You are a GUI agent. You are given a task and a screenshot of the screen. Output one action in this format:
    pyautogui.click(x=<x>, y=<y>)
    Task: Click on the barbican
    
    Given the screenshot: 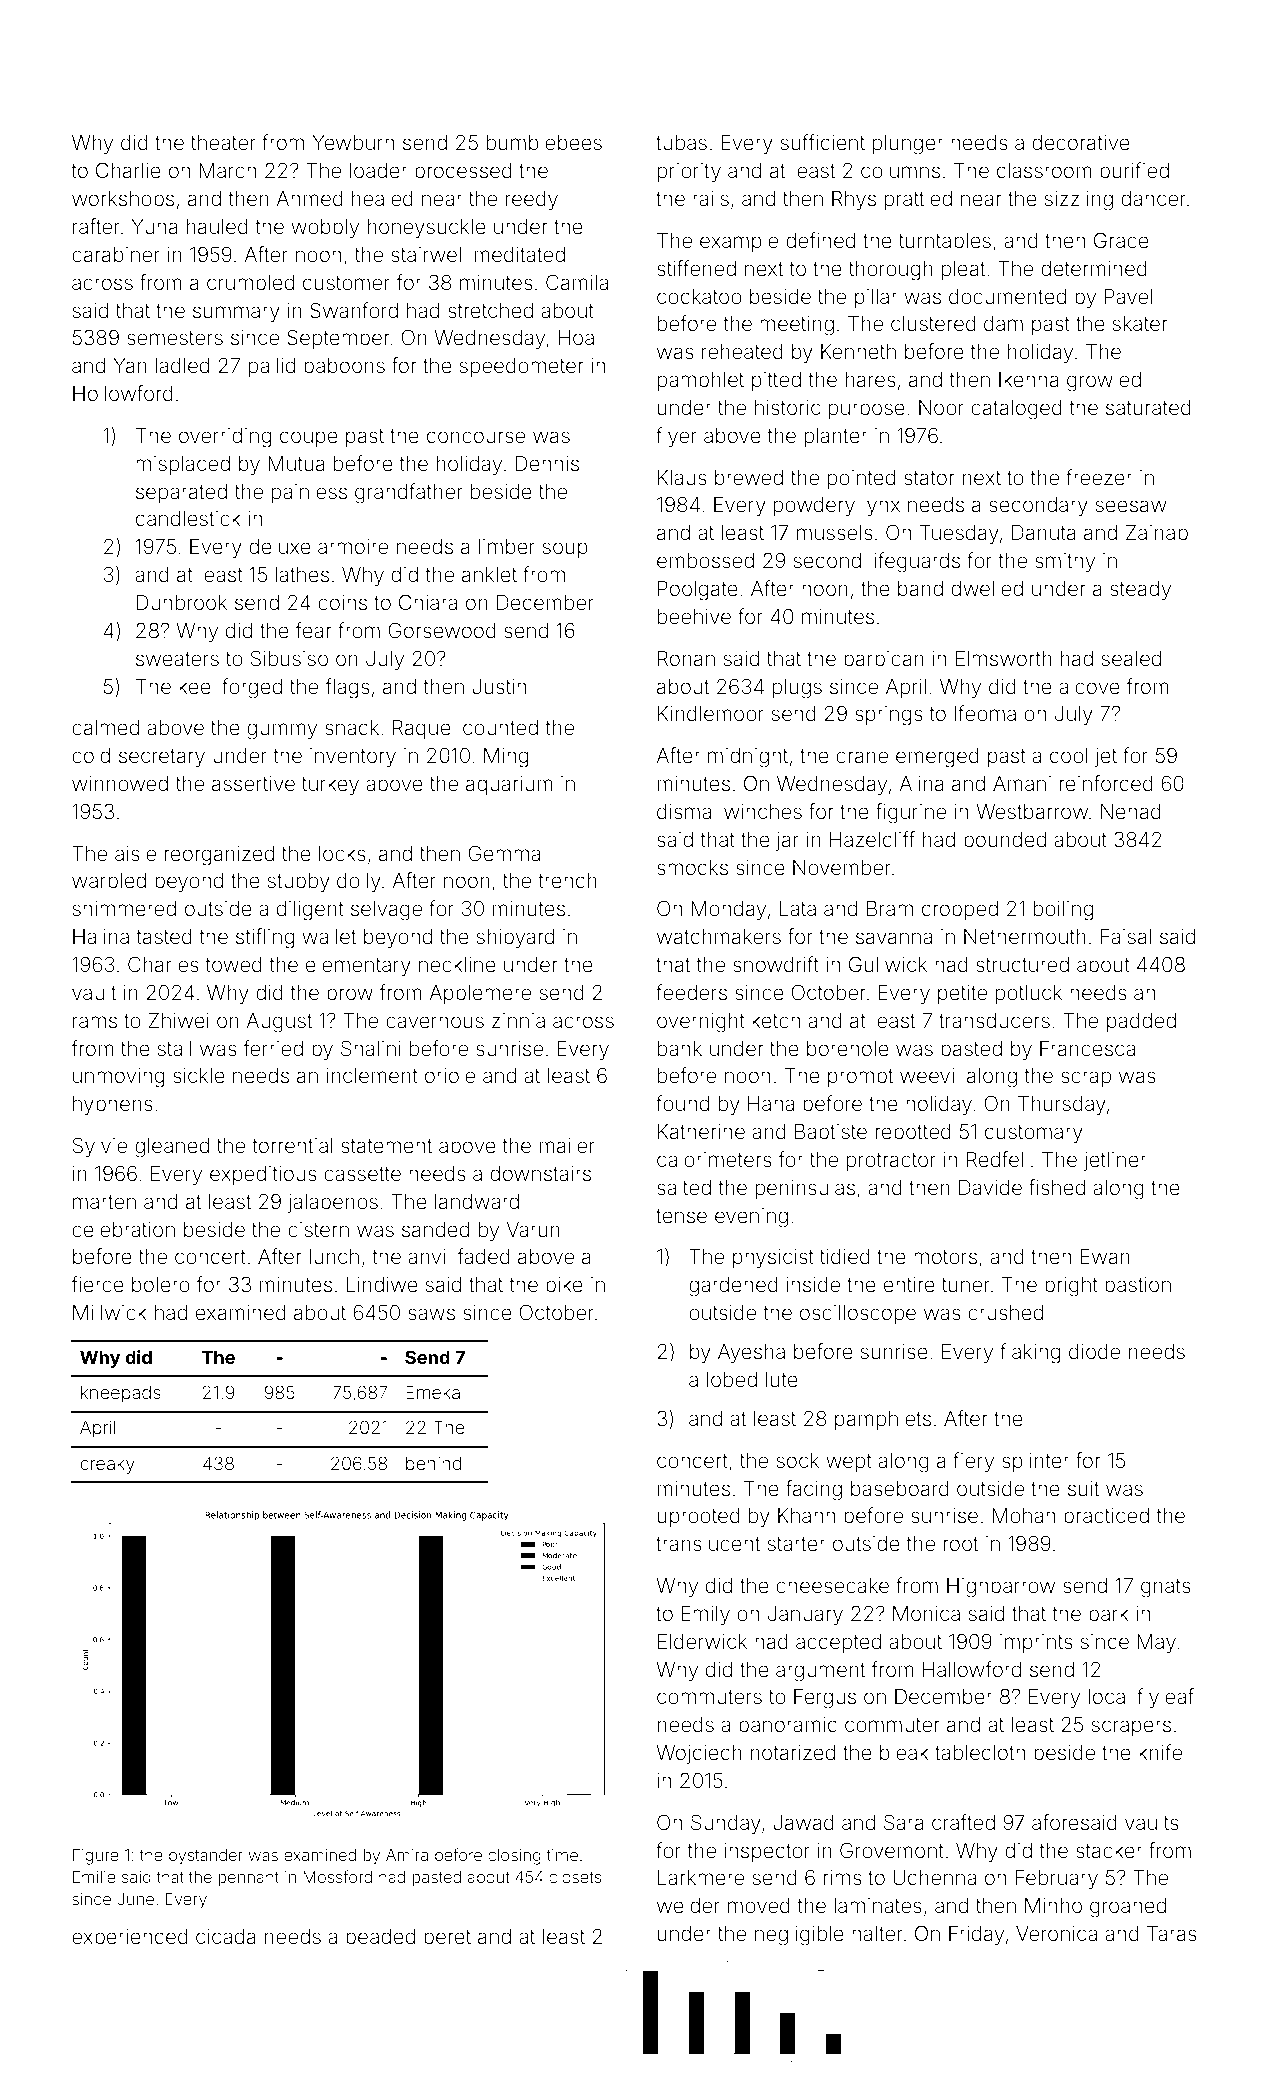 What is the action you would take?
    pyautogui.click(x=884, y=658)
